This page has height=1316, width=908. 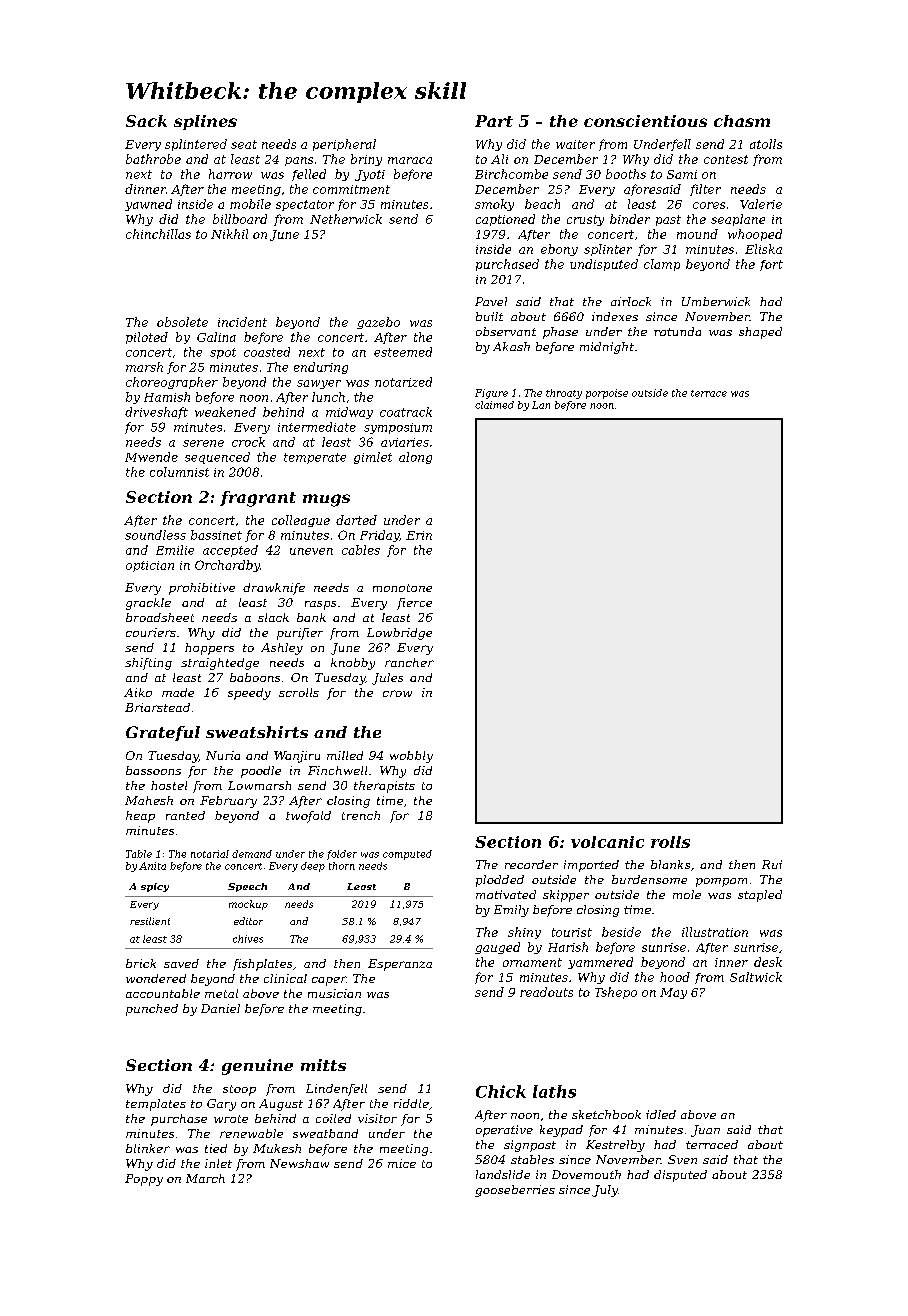 I want to click on chasm, so click(x=742, y=121).
